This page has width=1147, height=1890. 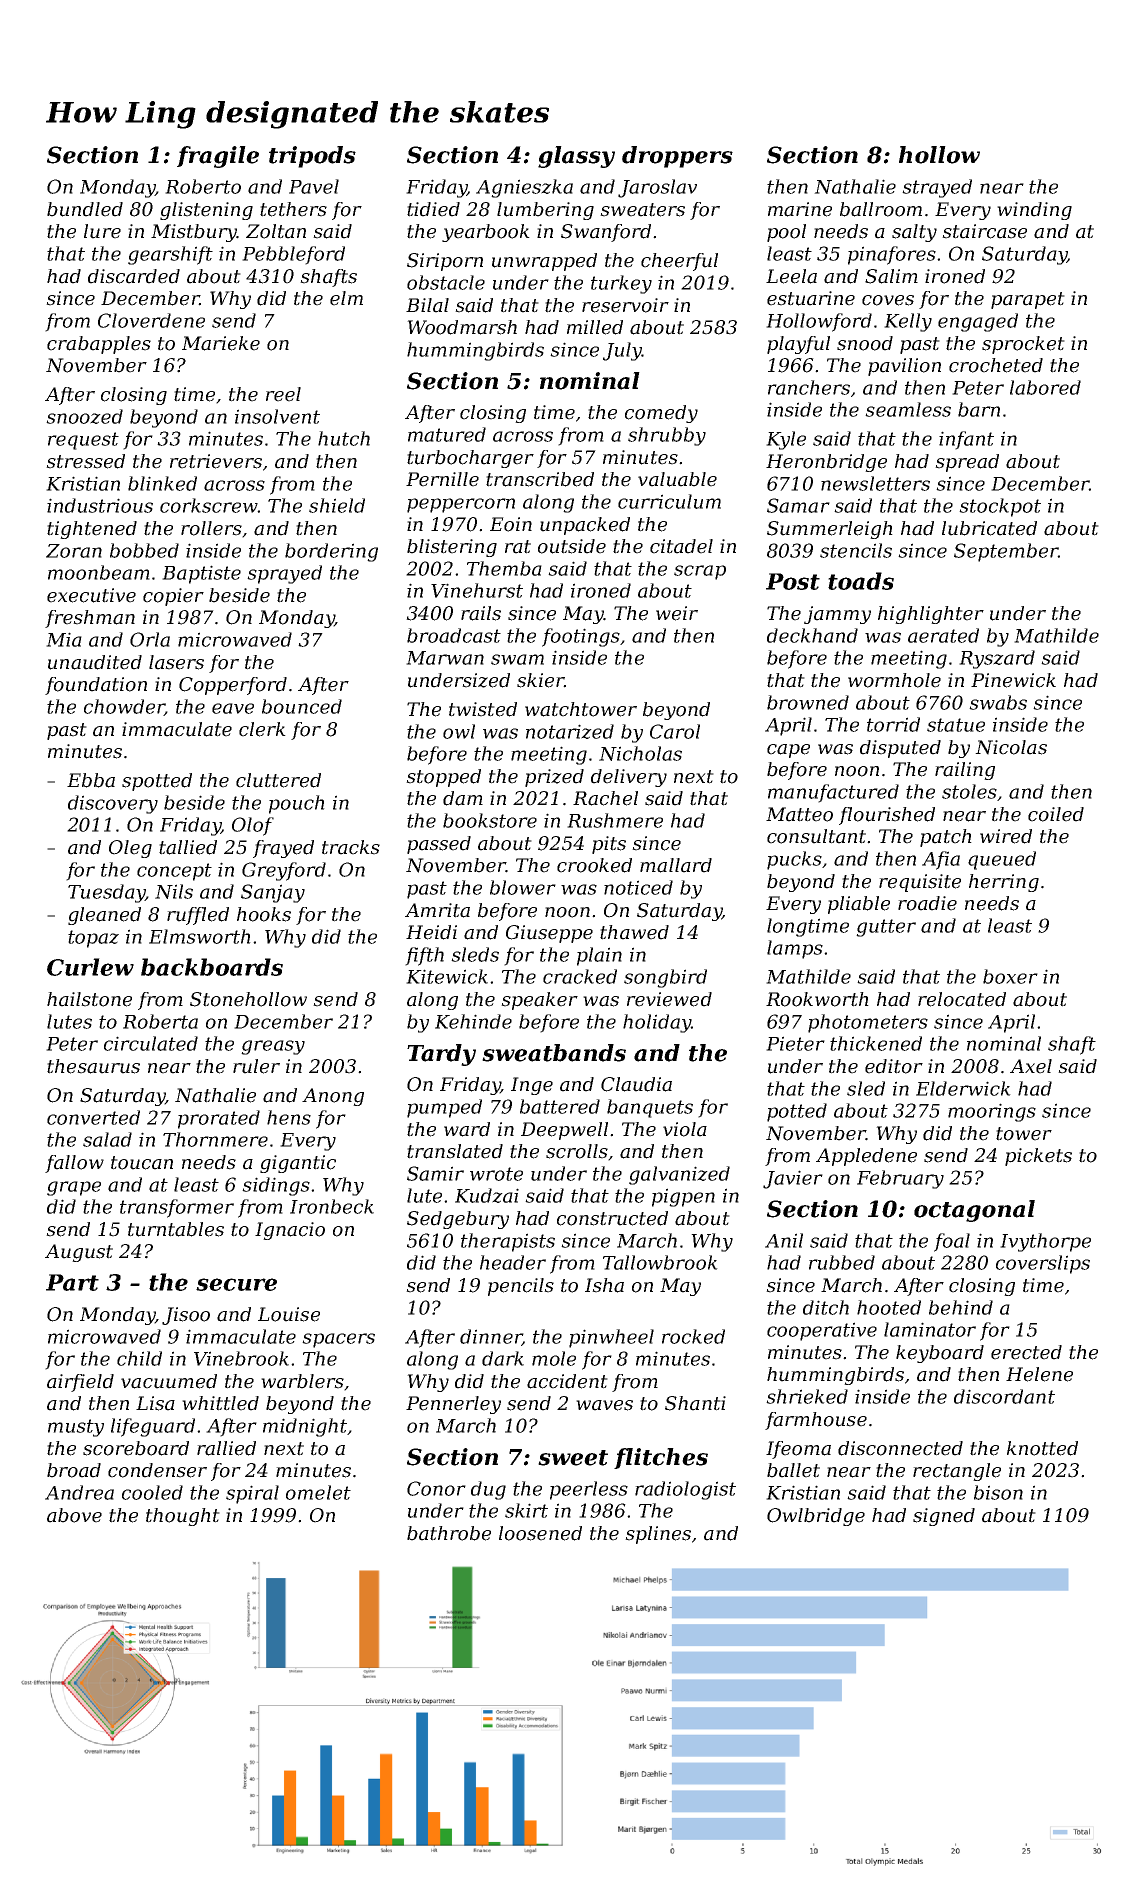 I want to click on glassy, so click(x=576, y=157).
